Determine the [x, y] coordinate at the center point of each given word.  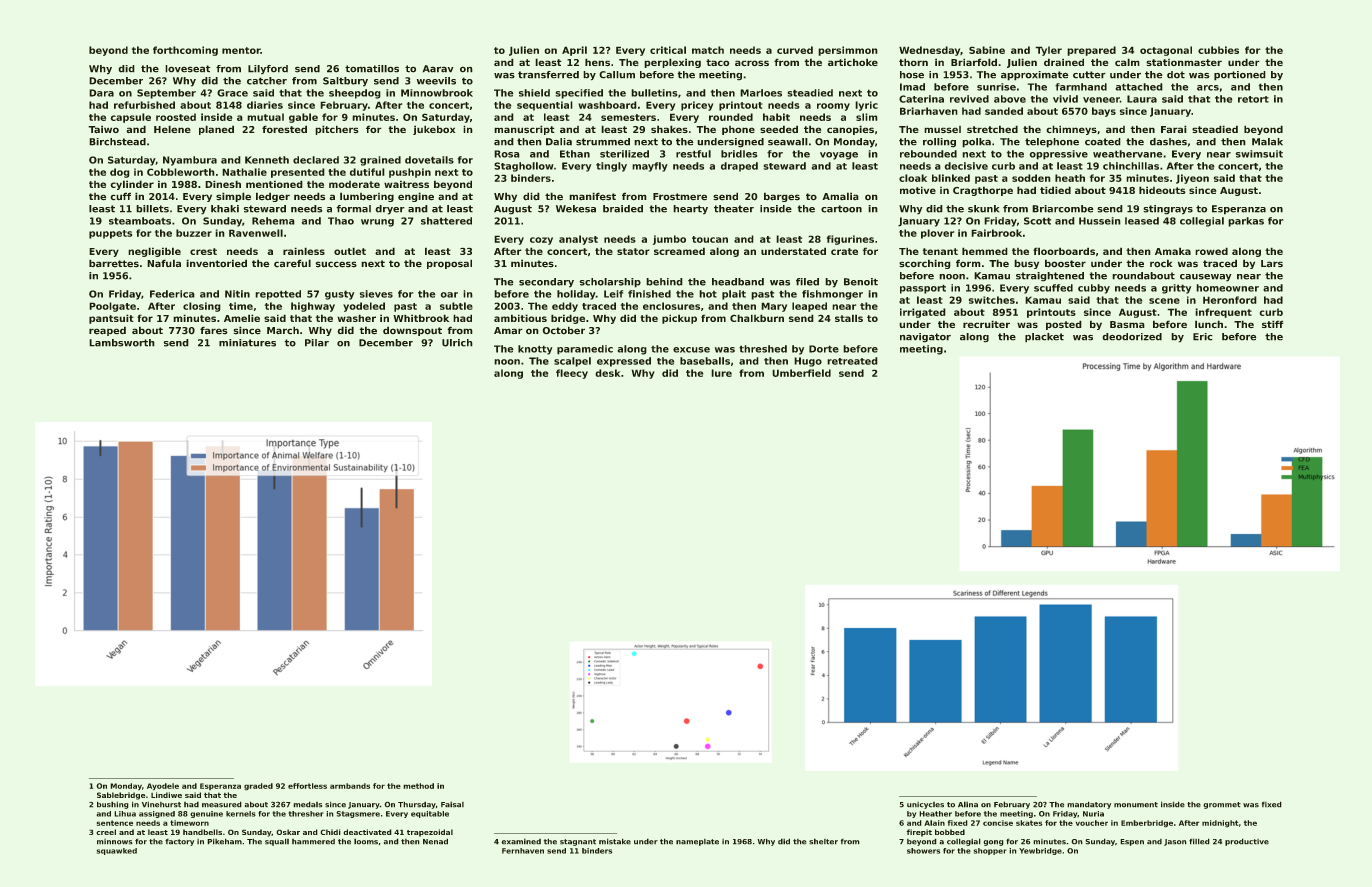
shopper [990, 851]
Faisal [452, 804]
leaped [809, 307]
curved [795, 50]
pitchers [337, 130]
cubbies [1218, 50]
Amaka [1173, 251]
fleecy [572, 374]
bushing [112, 805]
